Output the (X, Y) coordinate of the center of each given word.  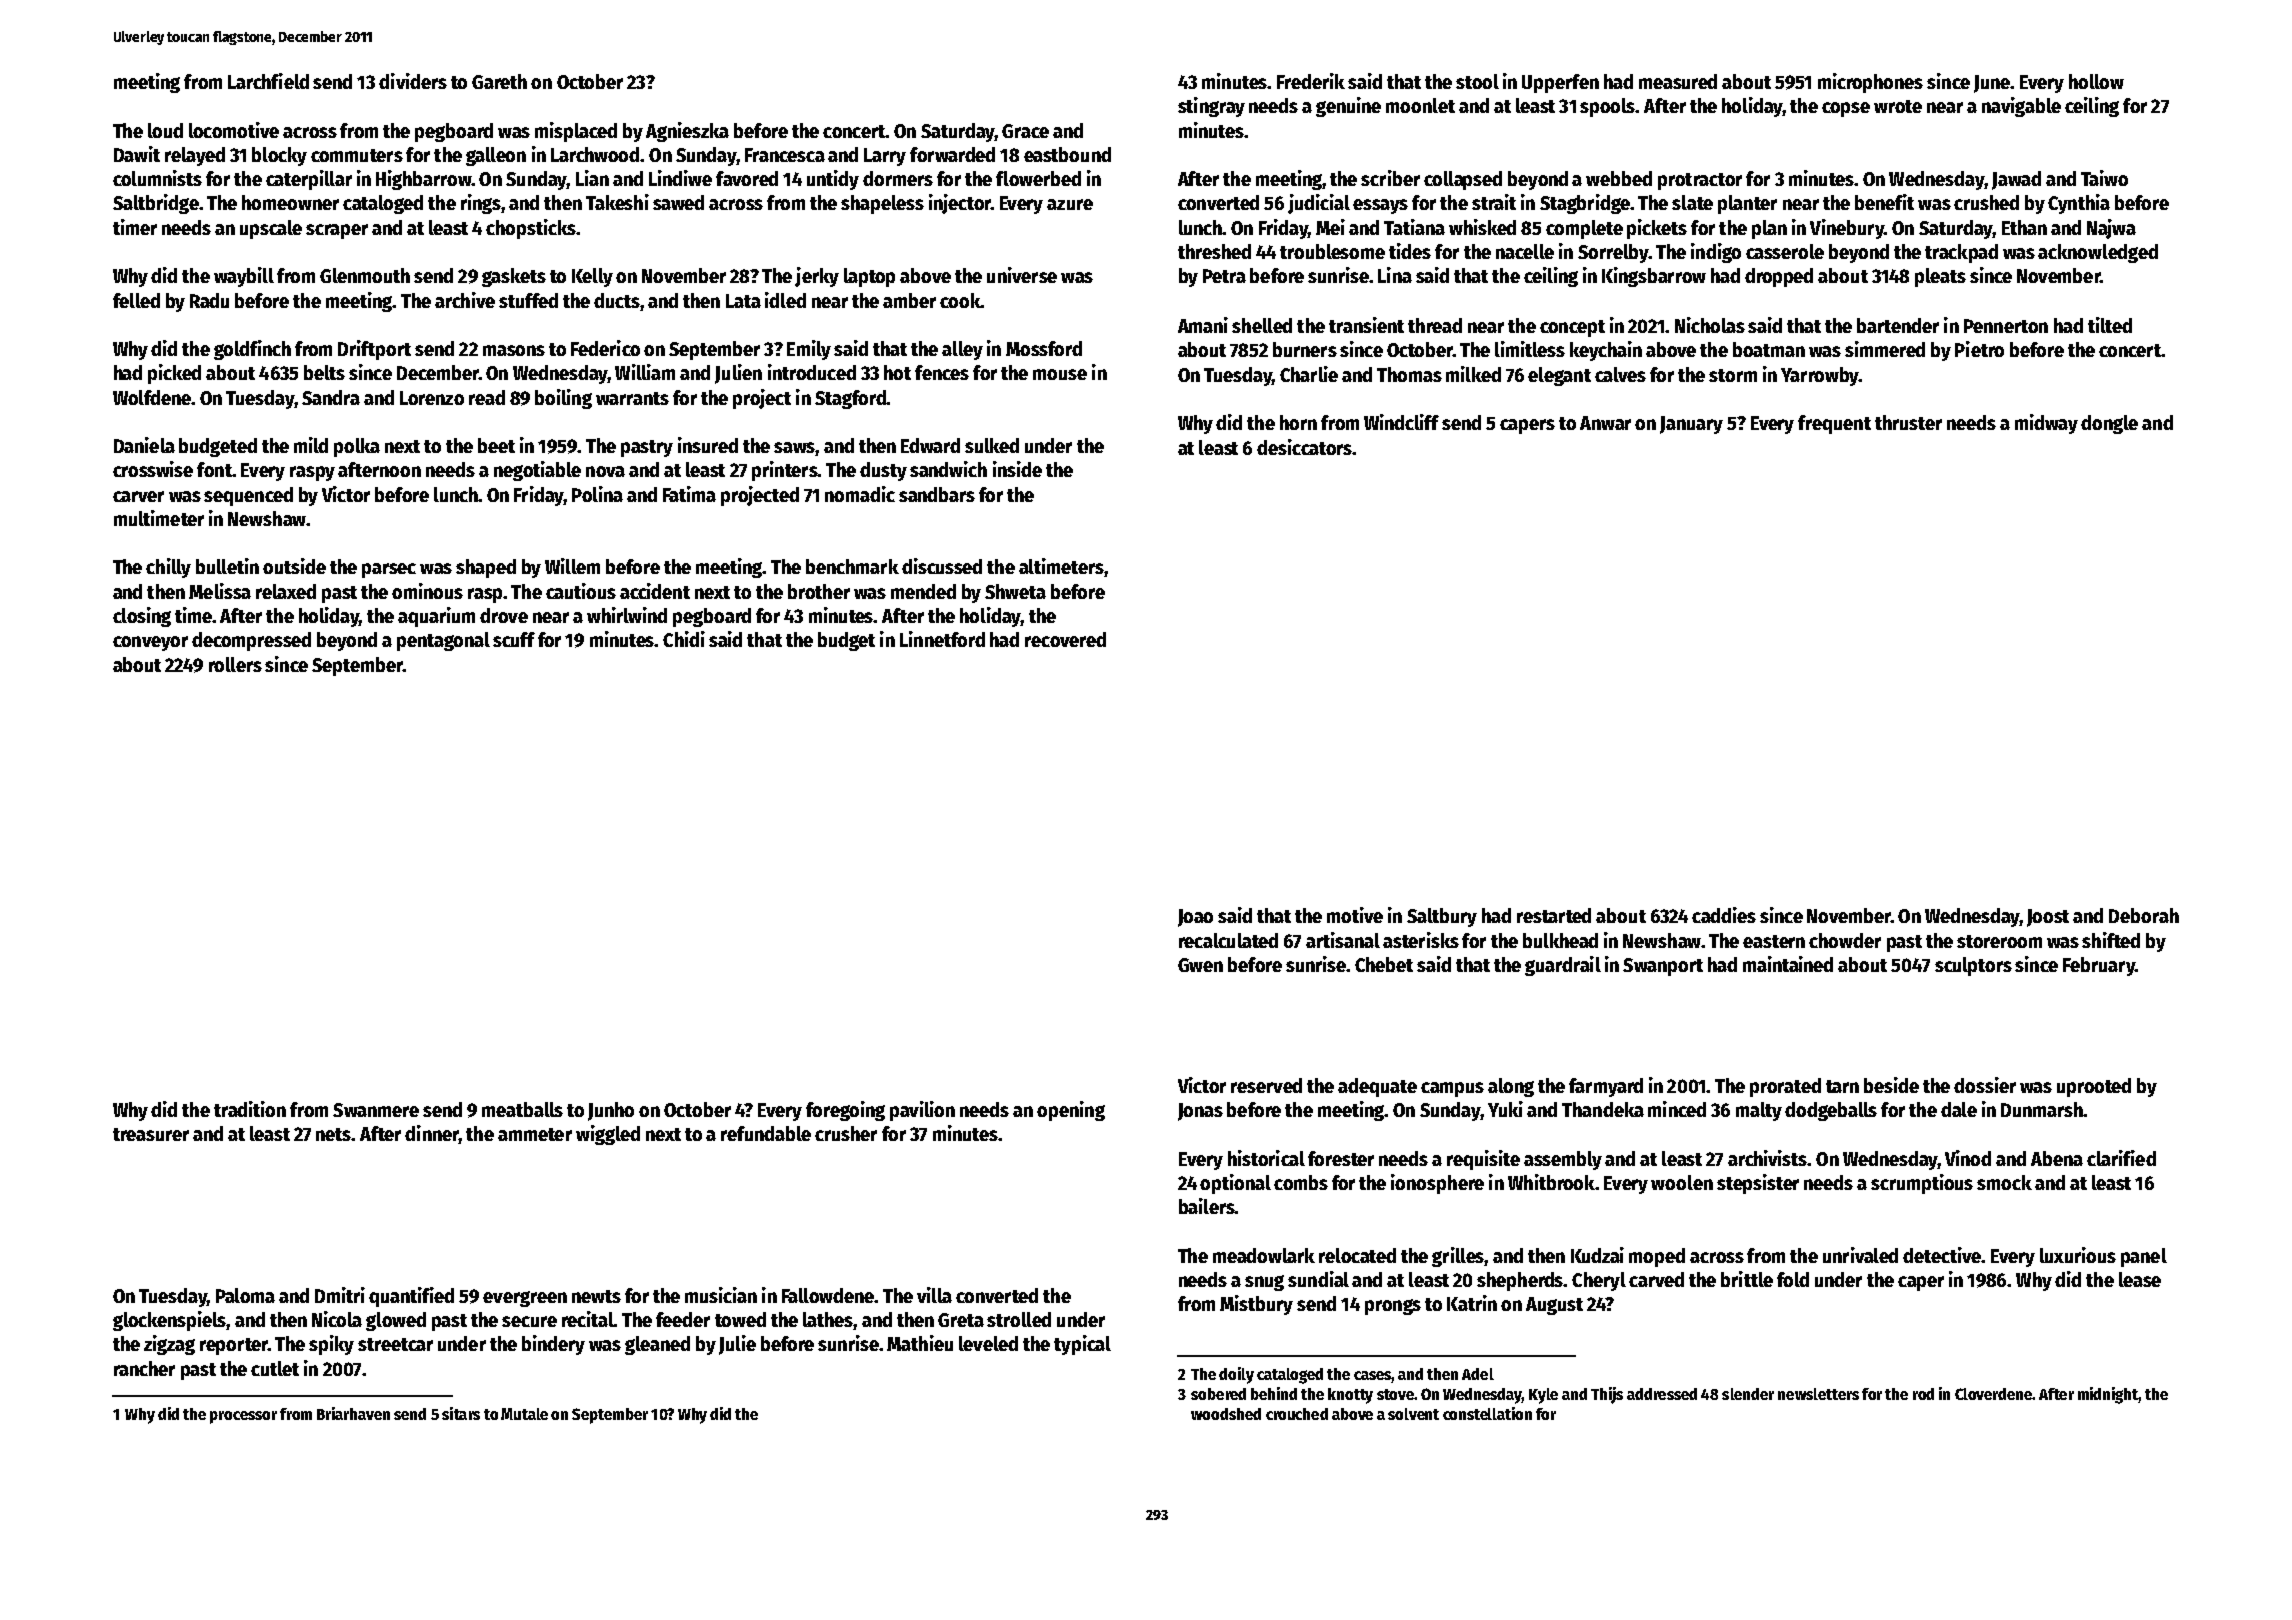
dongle (2109, 424)
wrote (1898, 106)
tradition (250, 1109)
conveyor (150, 643)
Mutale (524, 1414)
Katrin (1472, 1303)
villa (934, 1295)
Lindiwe (680, 178)
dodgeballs (1831, 1111)
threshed (1214, 251)
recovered (1065, 639)
